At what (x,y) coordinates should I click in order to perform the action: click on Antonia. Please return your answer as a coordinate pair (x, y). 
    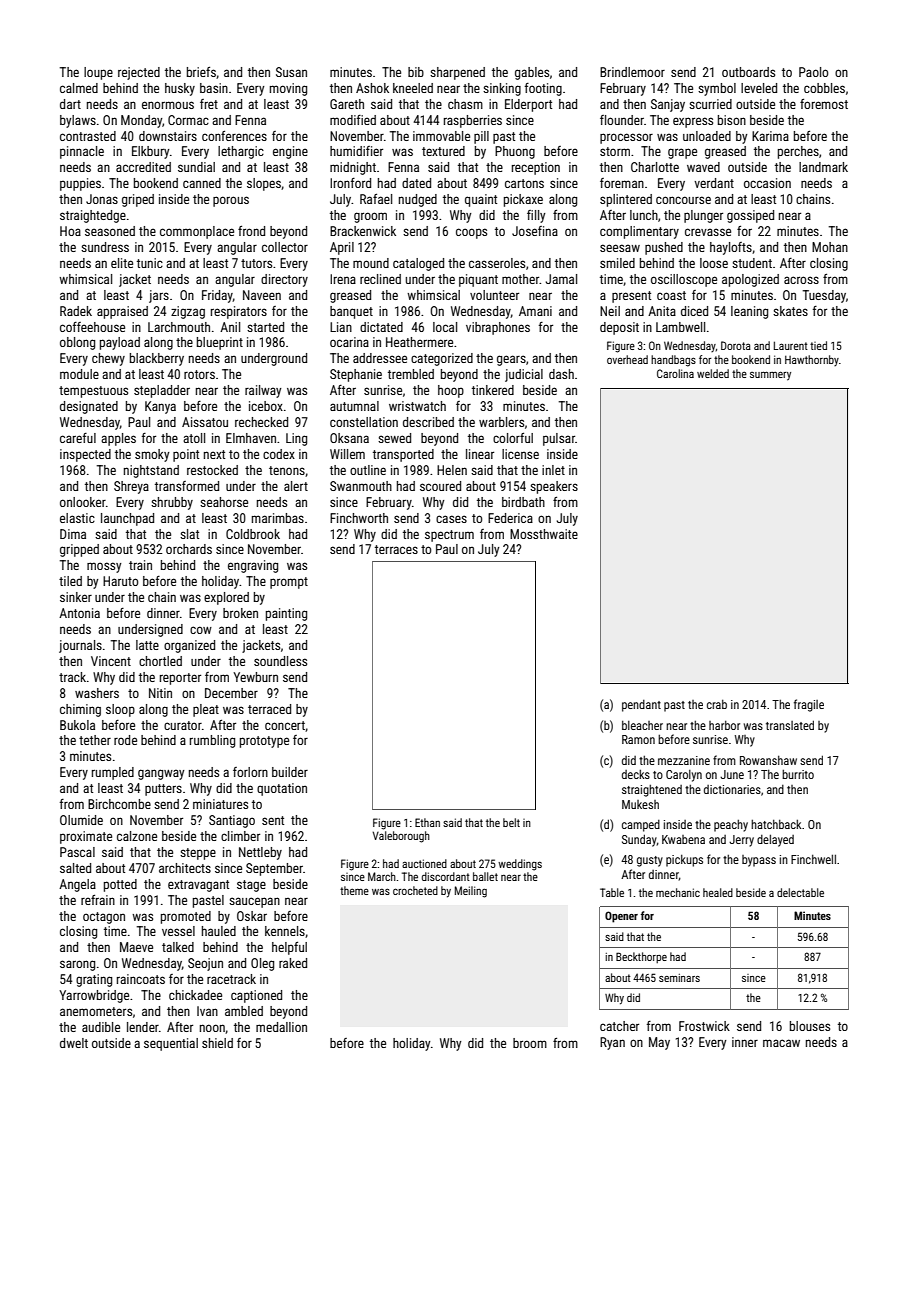
    Looking at the image, I should click on (79, 613).
